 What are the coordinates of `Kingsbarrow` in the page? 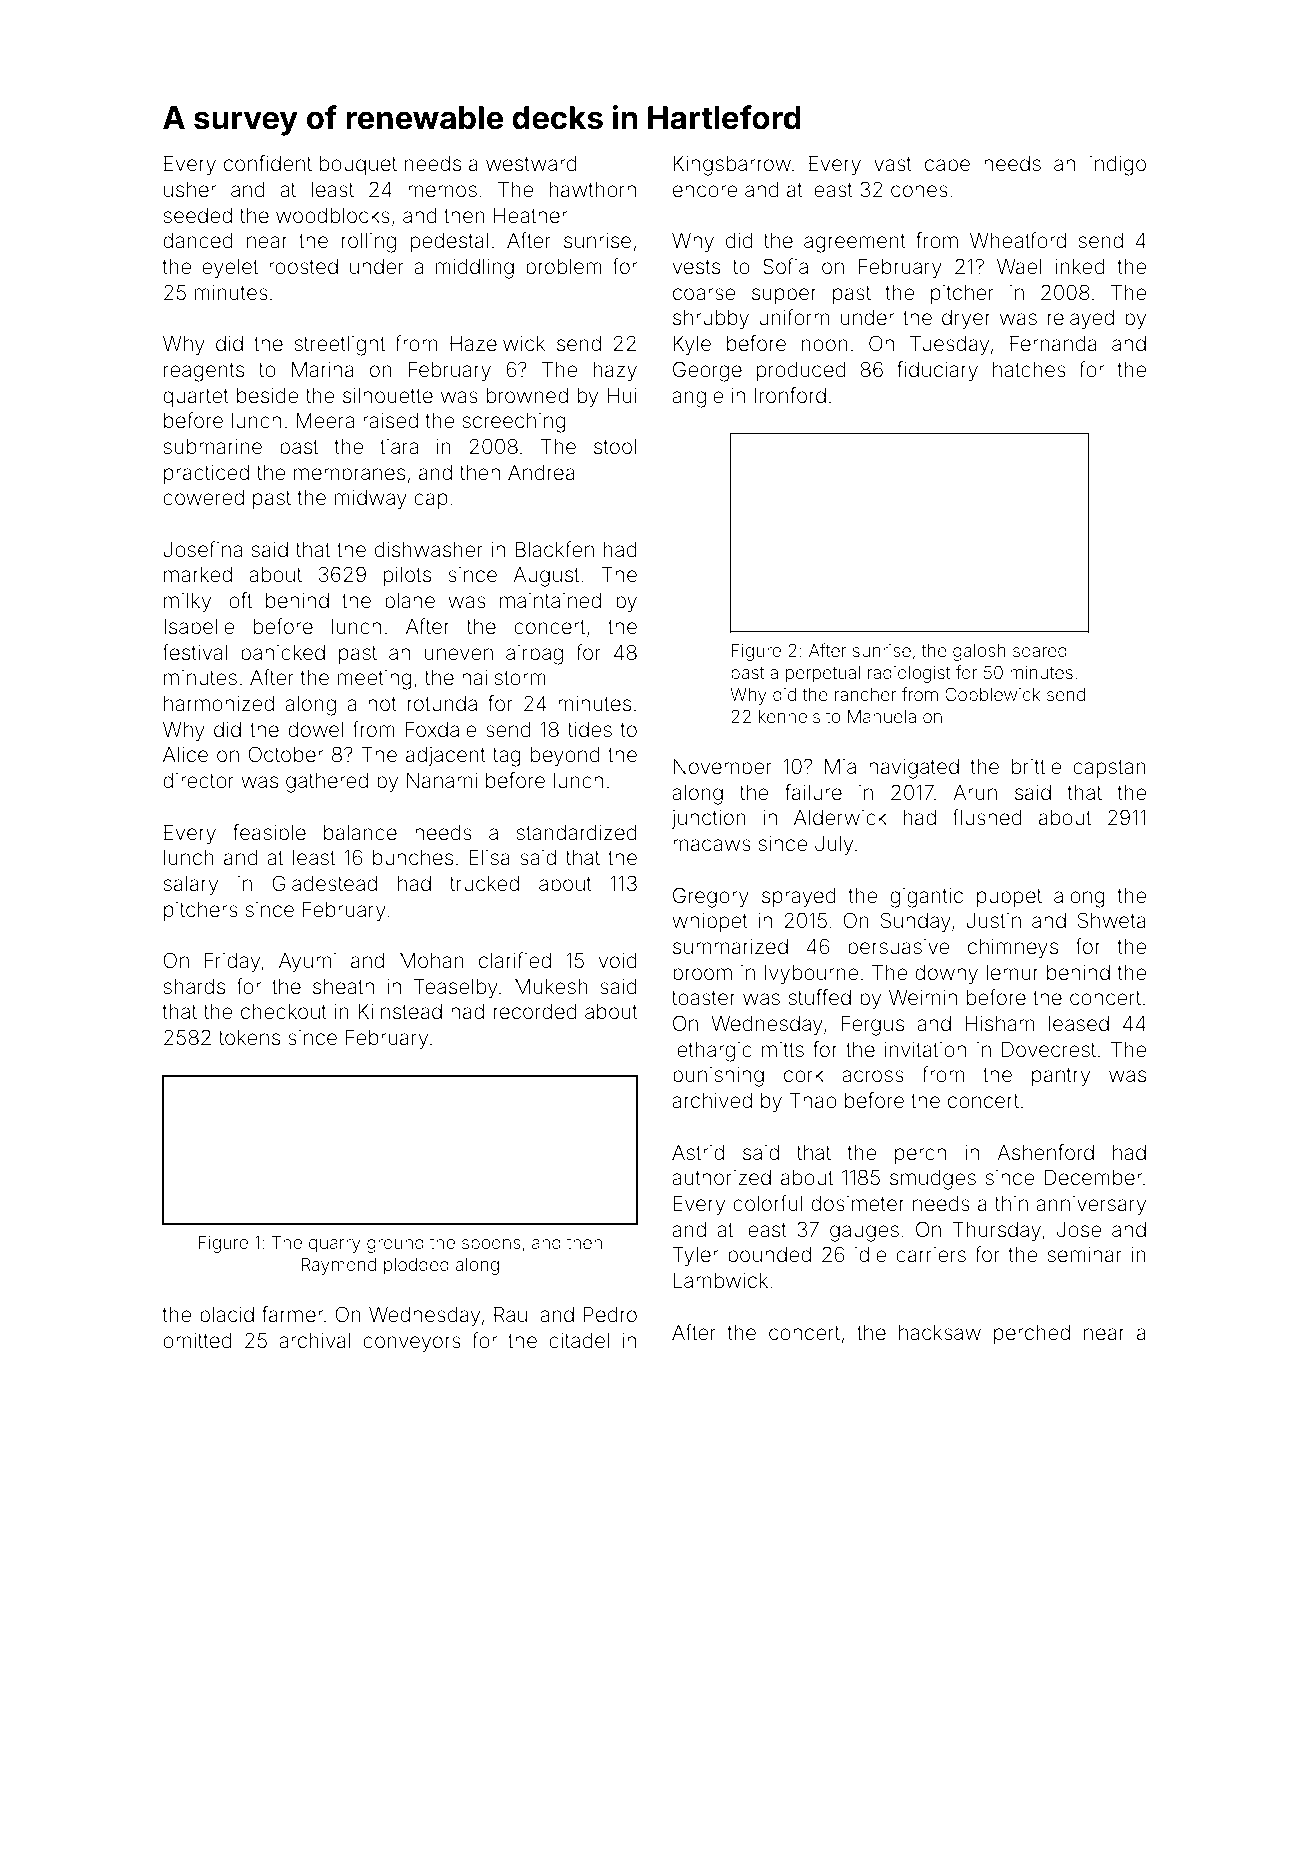 It's located at (732, 166).
